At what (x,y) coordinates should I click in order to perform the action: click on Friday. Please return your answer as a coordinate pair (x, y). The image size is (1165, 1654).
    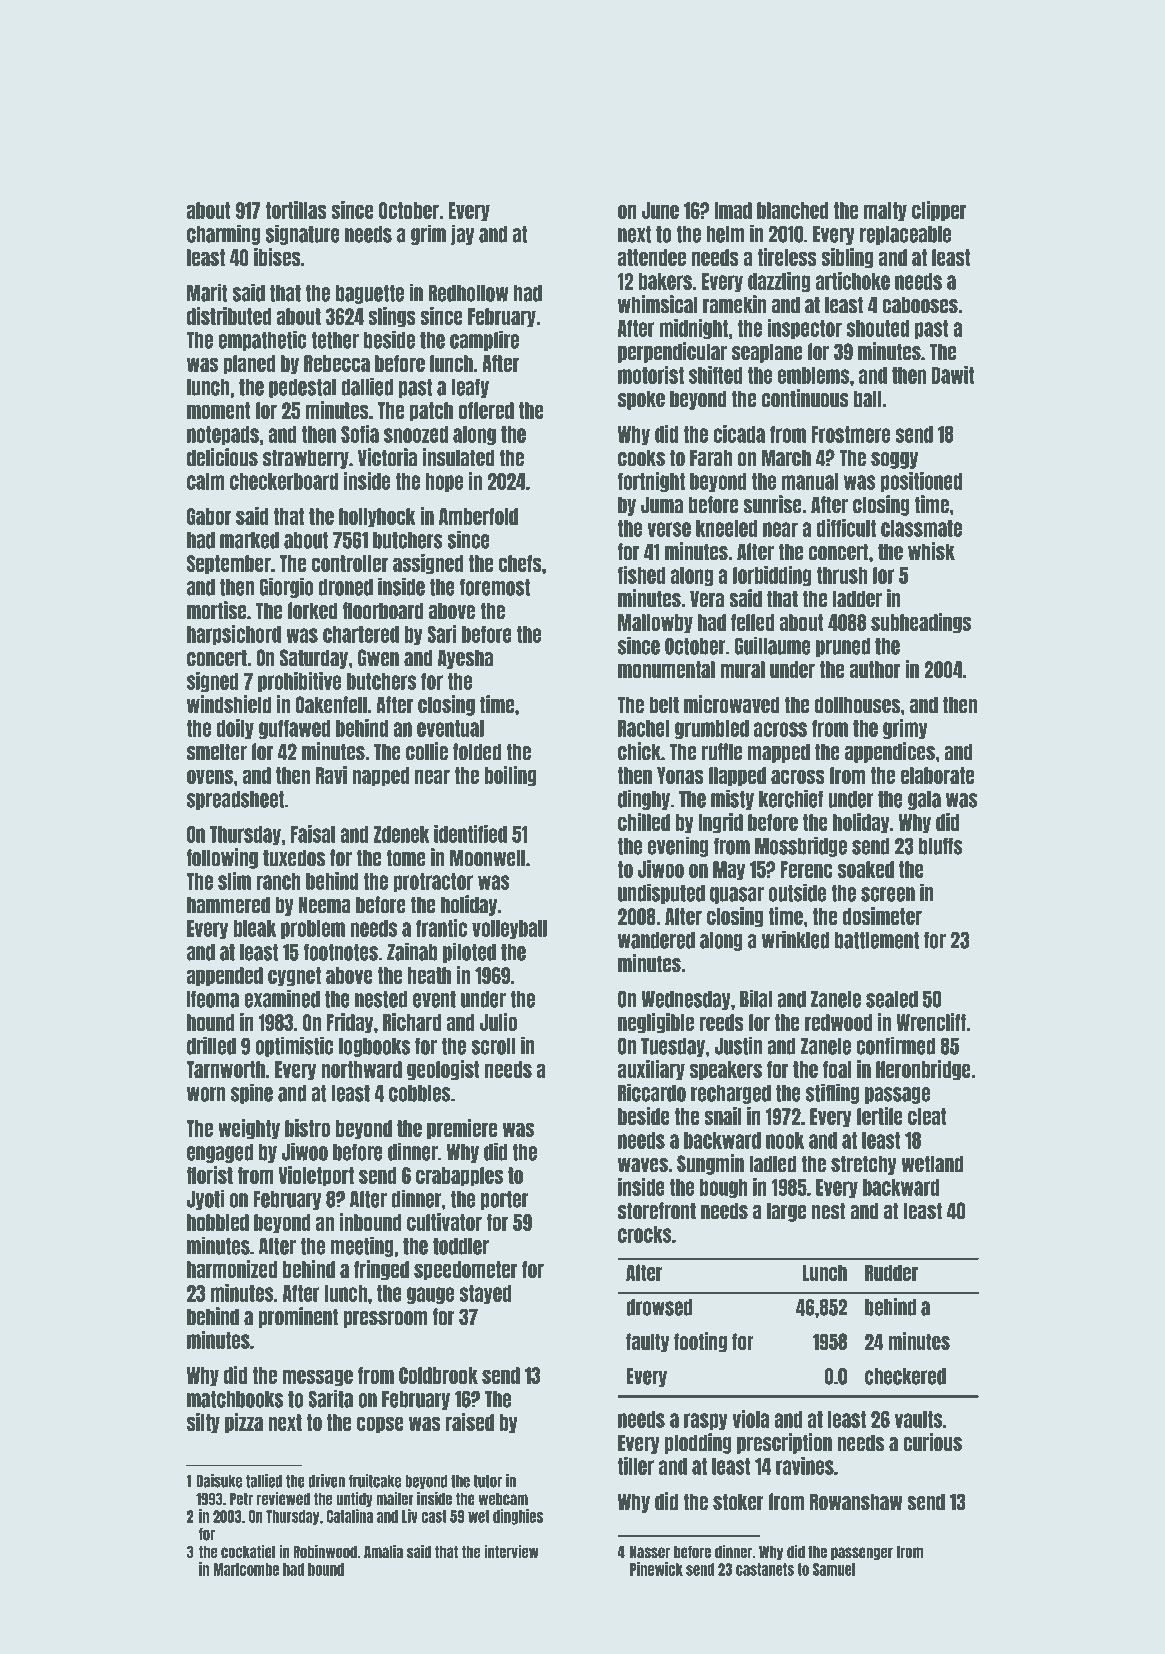
    Looking at the image, I should click on (350, 1023).
